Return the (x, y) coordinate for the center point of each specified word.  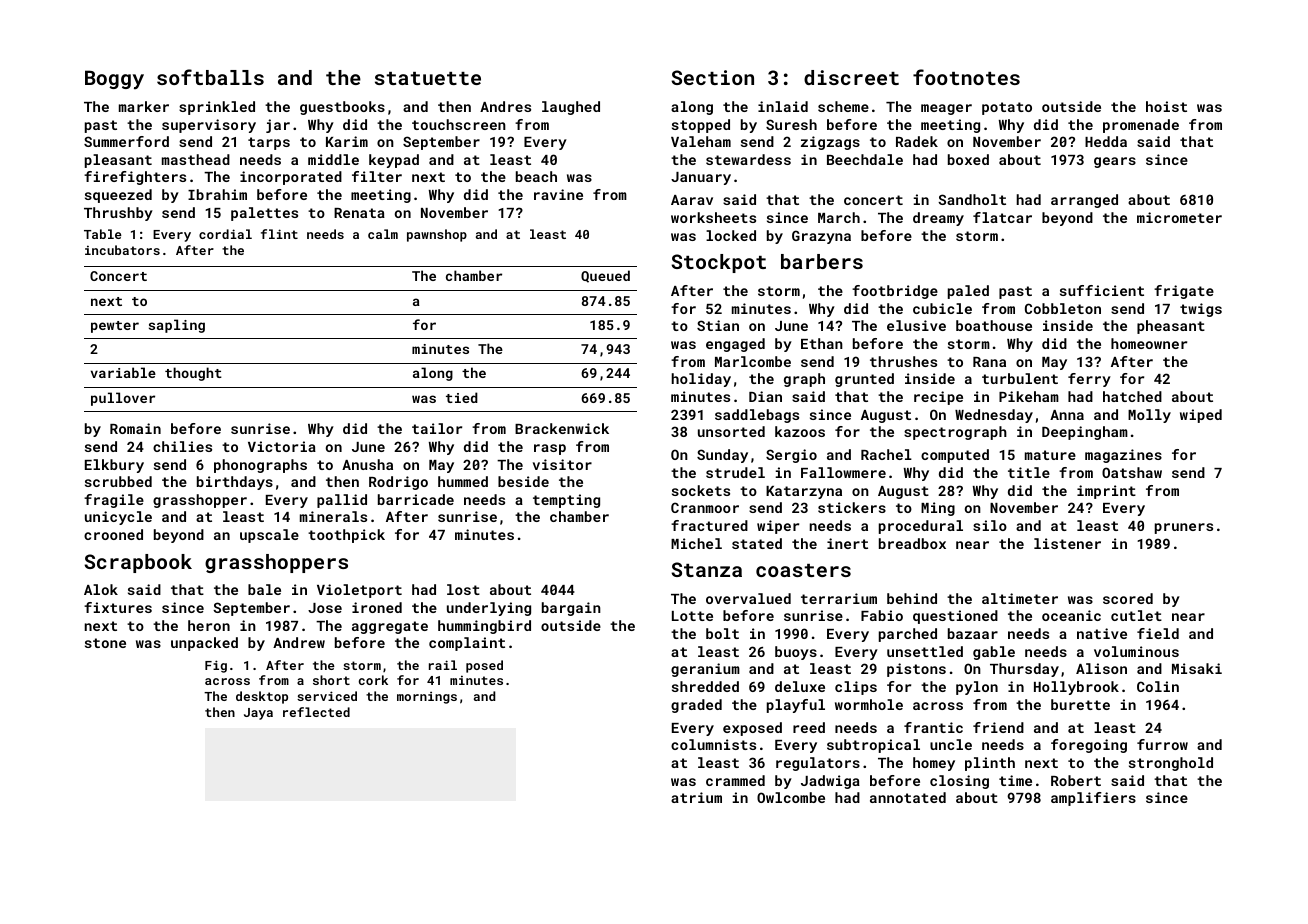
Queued (605, 276)
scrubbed (118, 481)
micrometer (1179, 217)
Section (712, 77)
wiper (778, 527)
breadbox (912, 543)
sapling (177, 326)
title (1029, 472)
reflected (316, 712)
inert (847, 543)
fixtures (118, 607)
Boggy (114, 79)
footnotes (966, 77)
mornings (427, 697)
